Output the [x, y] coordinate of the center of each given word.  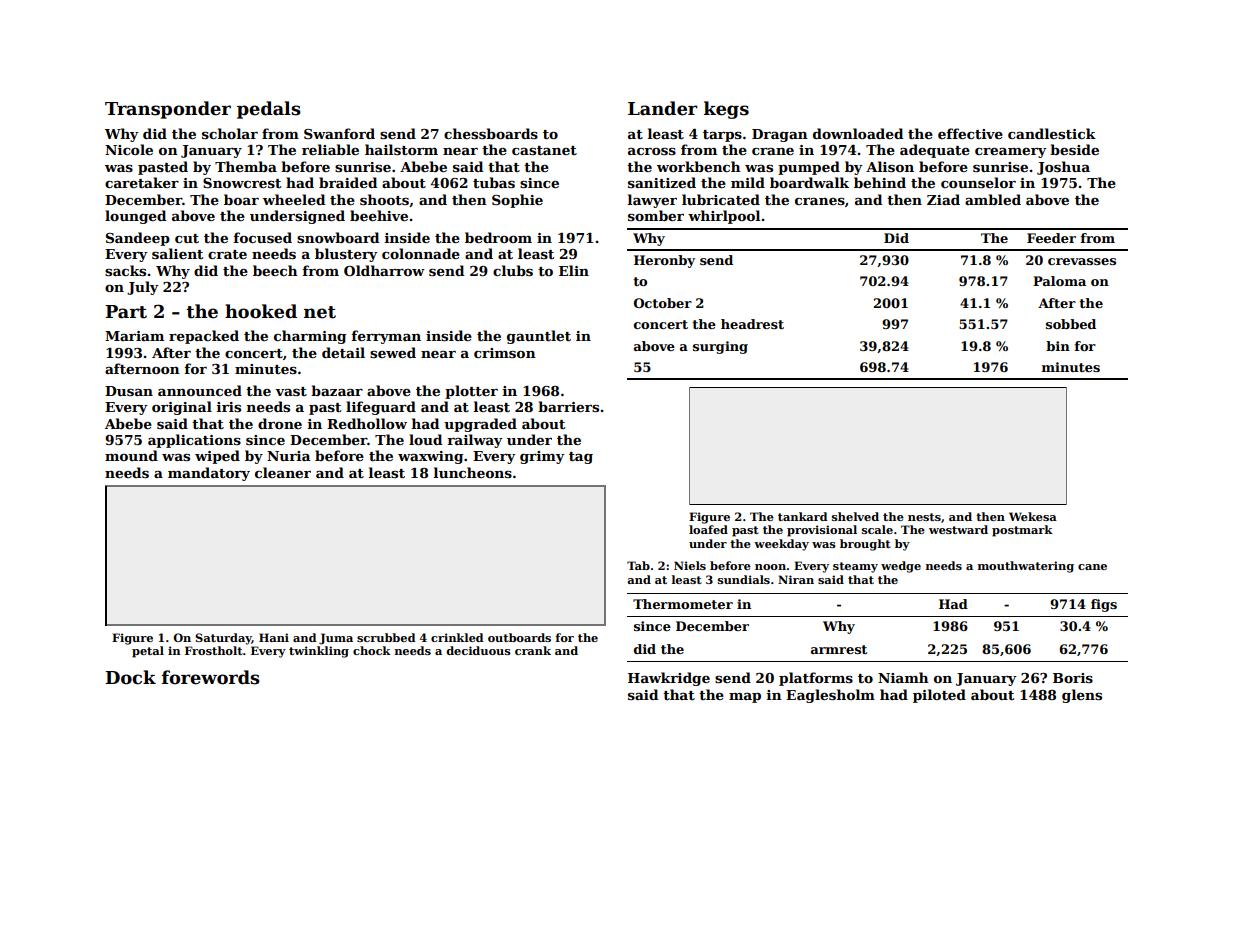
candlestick [1052, 133]
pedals [269, 110]
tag [581, 458]
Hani [274, 637]
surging [720, 347]
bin [1058, 346]
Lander [663, 108]
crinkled [457, 637]
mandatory [209, 474]
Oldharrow [384, 270]
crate [227, 254]
